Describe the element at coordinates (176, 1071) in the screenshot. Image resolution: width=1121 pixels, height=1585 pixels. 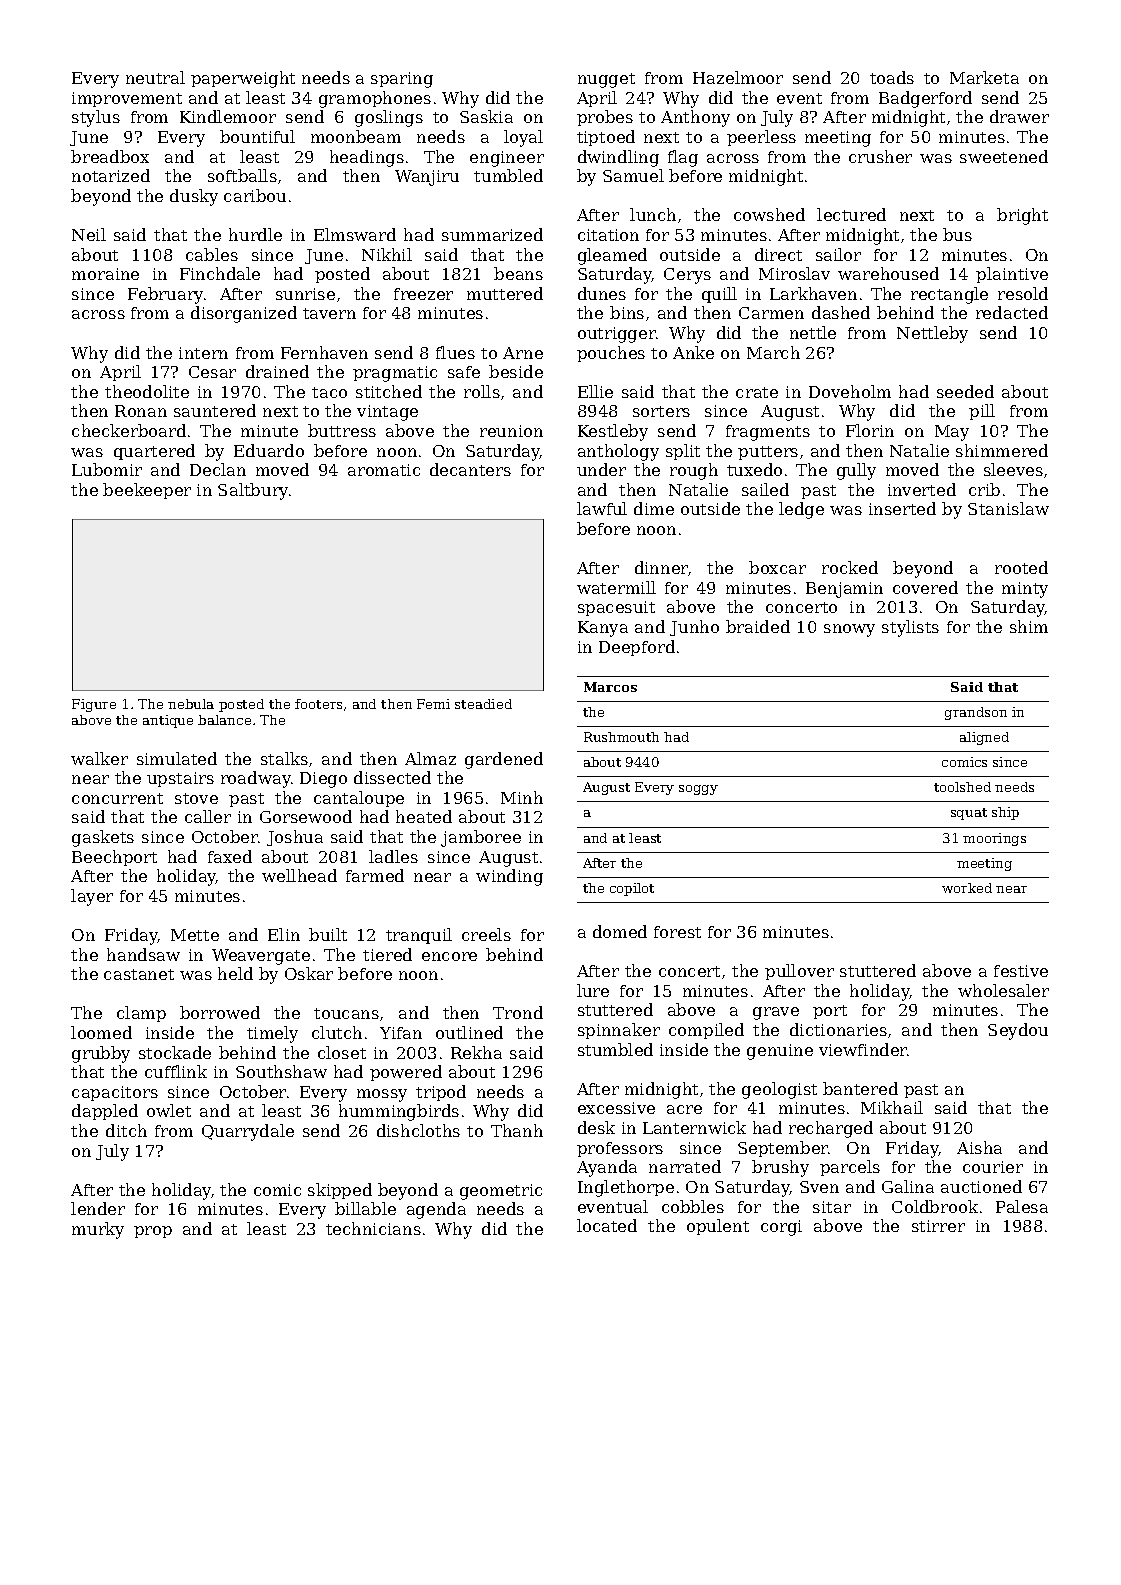
I see `cufflink` at that location.
